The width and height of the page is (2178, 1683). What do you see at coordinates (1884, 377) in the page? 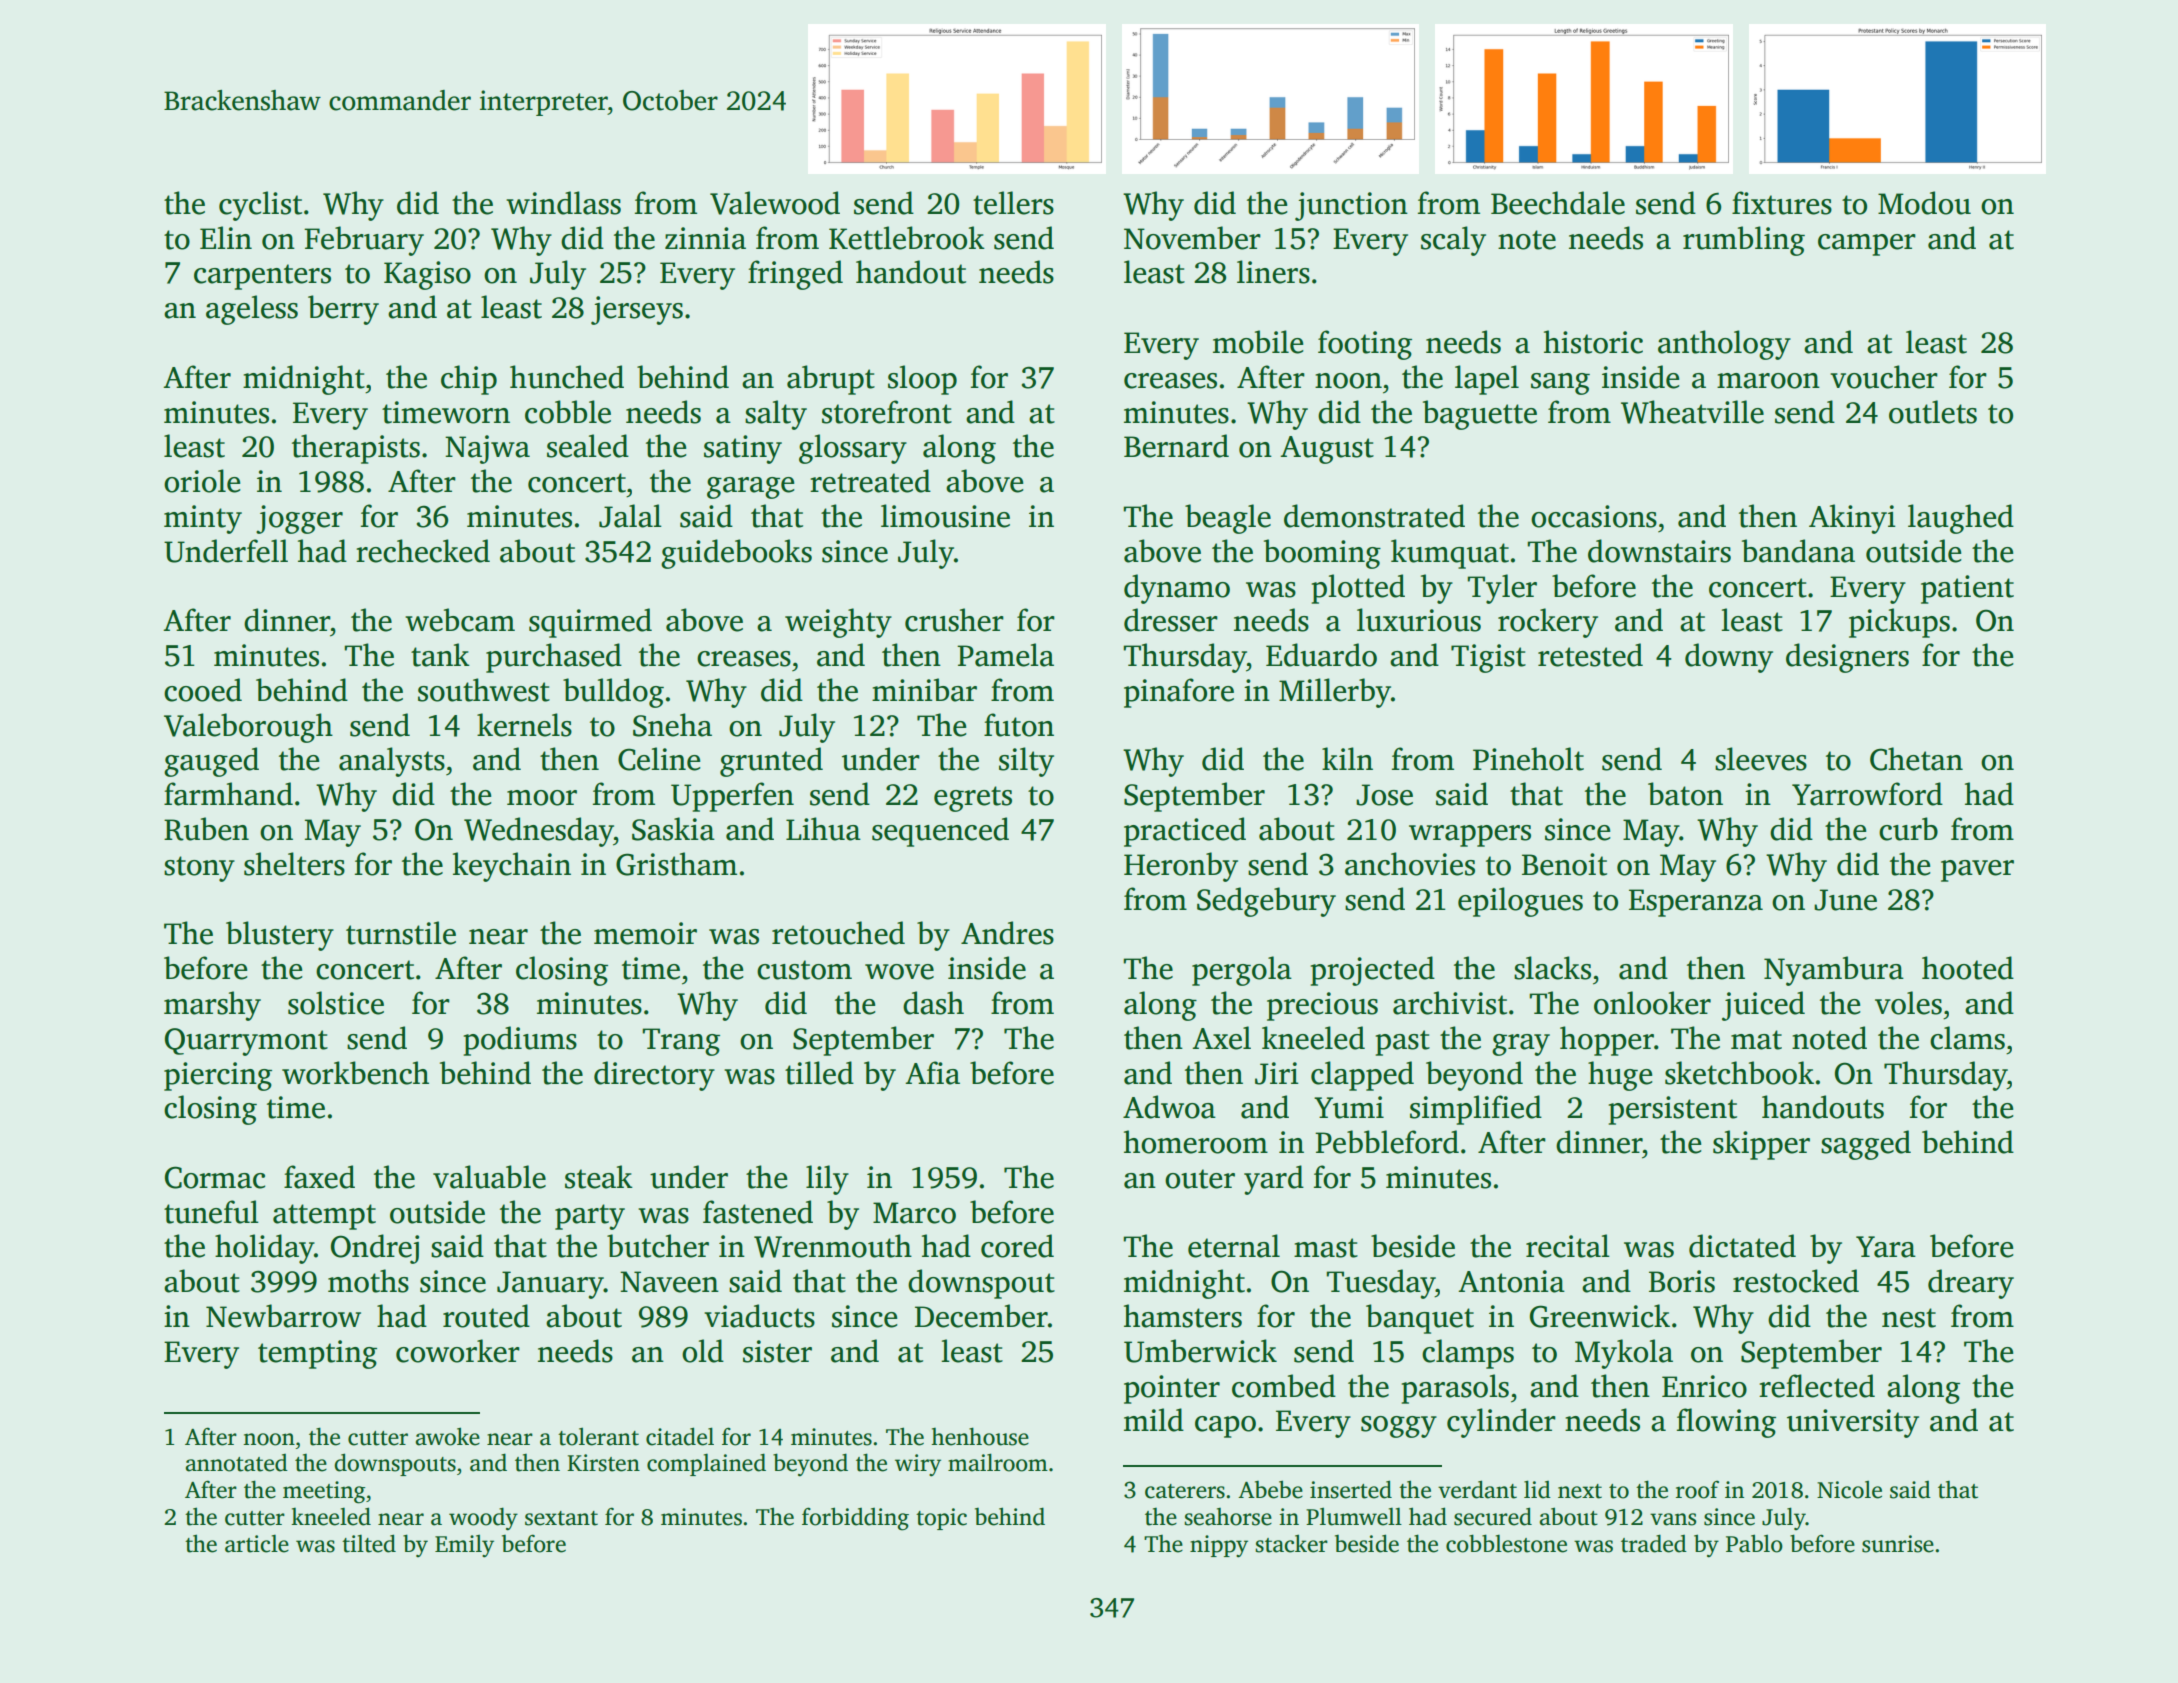
I see `voucher` at bounding box center [1884, 377].
